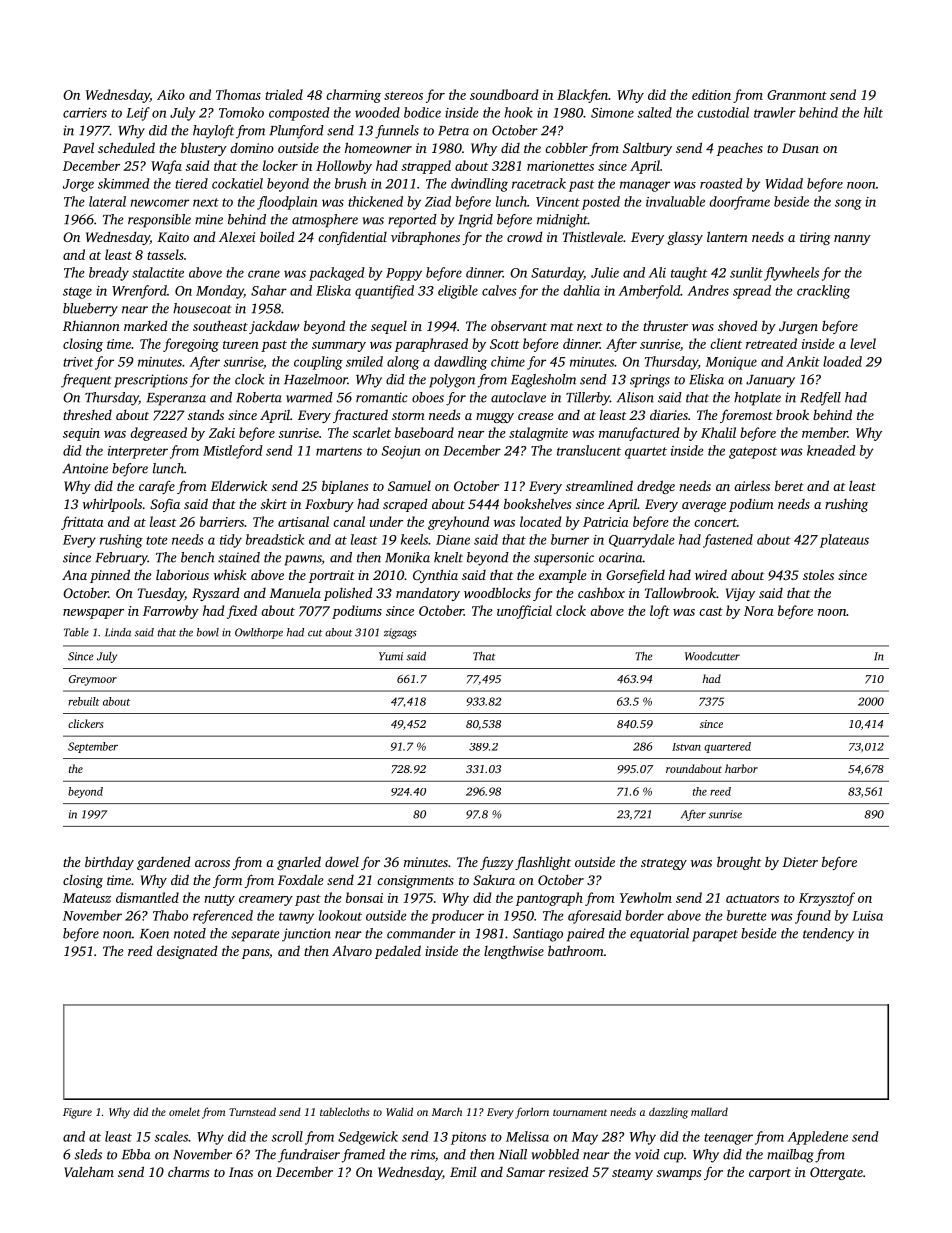 Image resolution: width=952 pixels, height=1233 pixels. I want to click on Yumi, so click(391, 656).
